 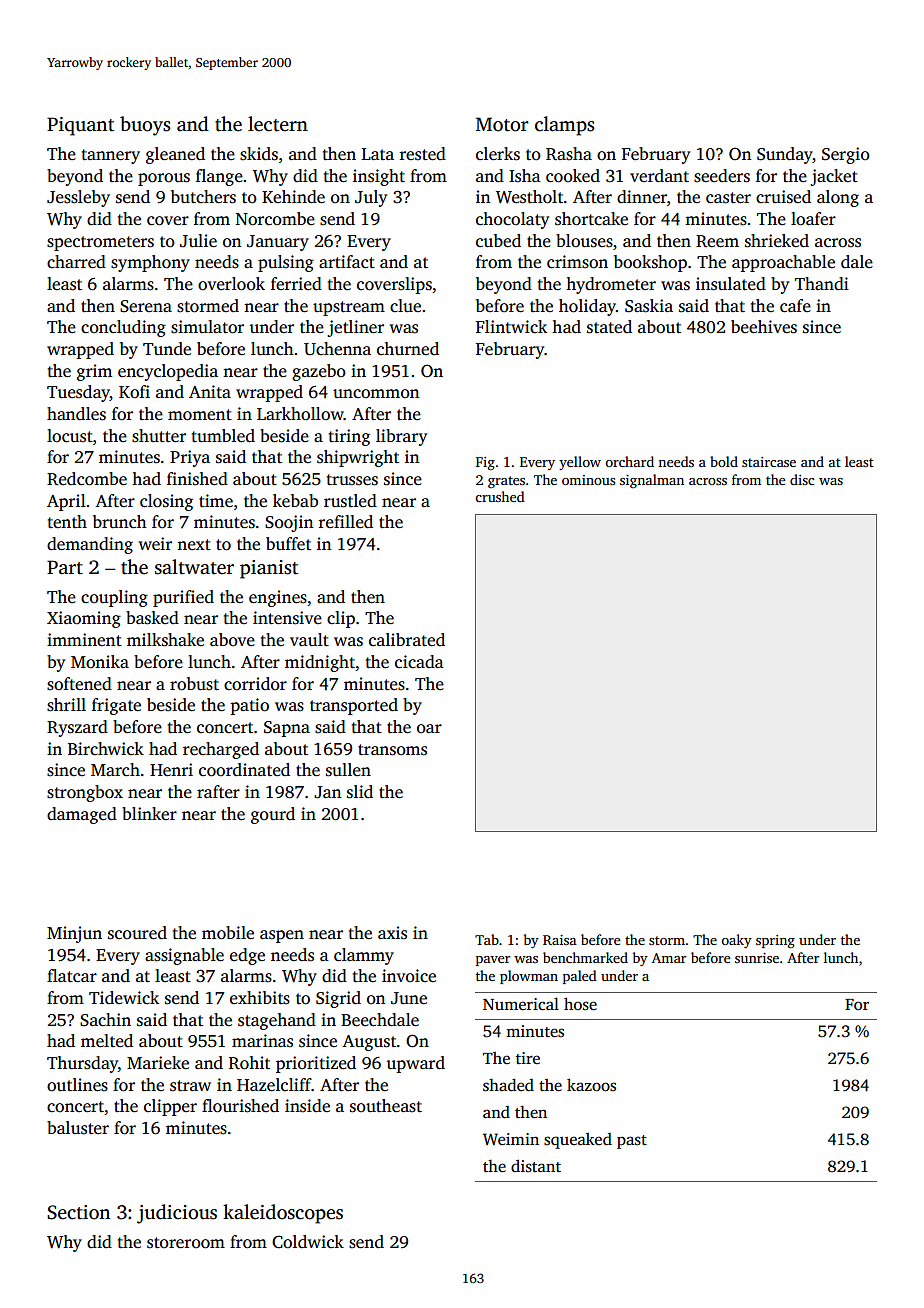 I want to click on tannery, so click(x=111, y=156).
